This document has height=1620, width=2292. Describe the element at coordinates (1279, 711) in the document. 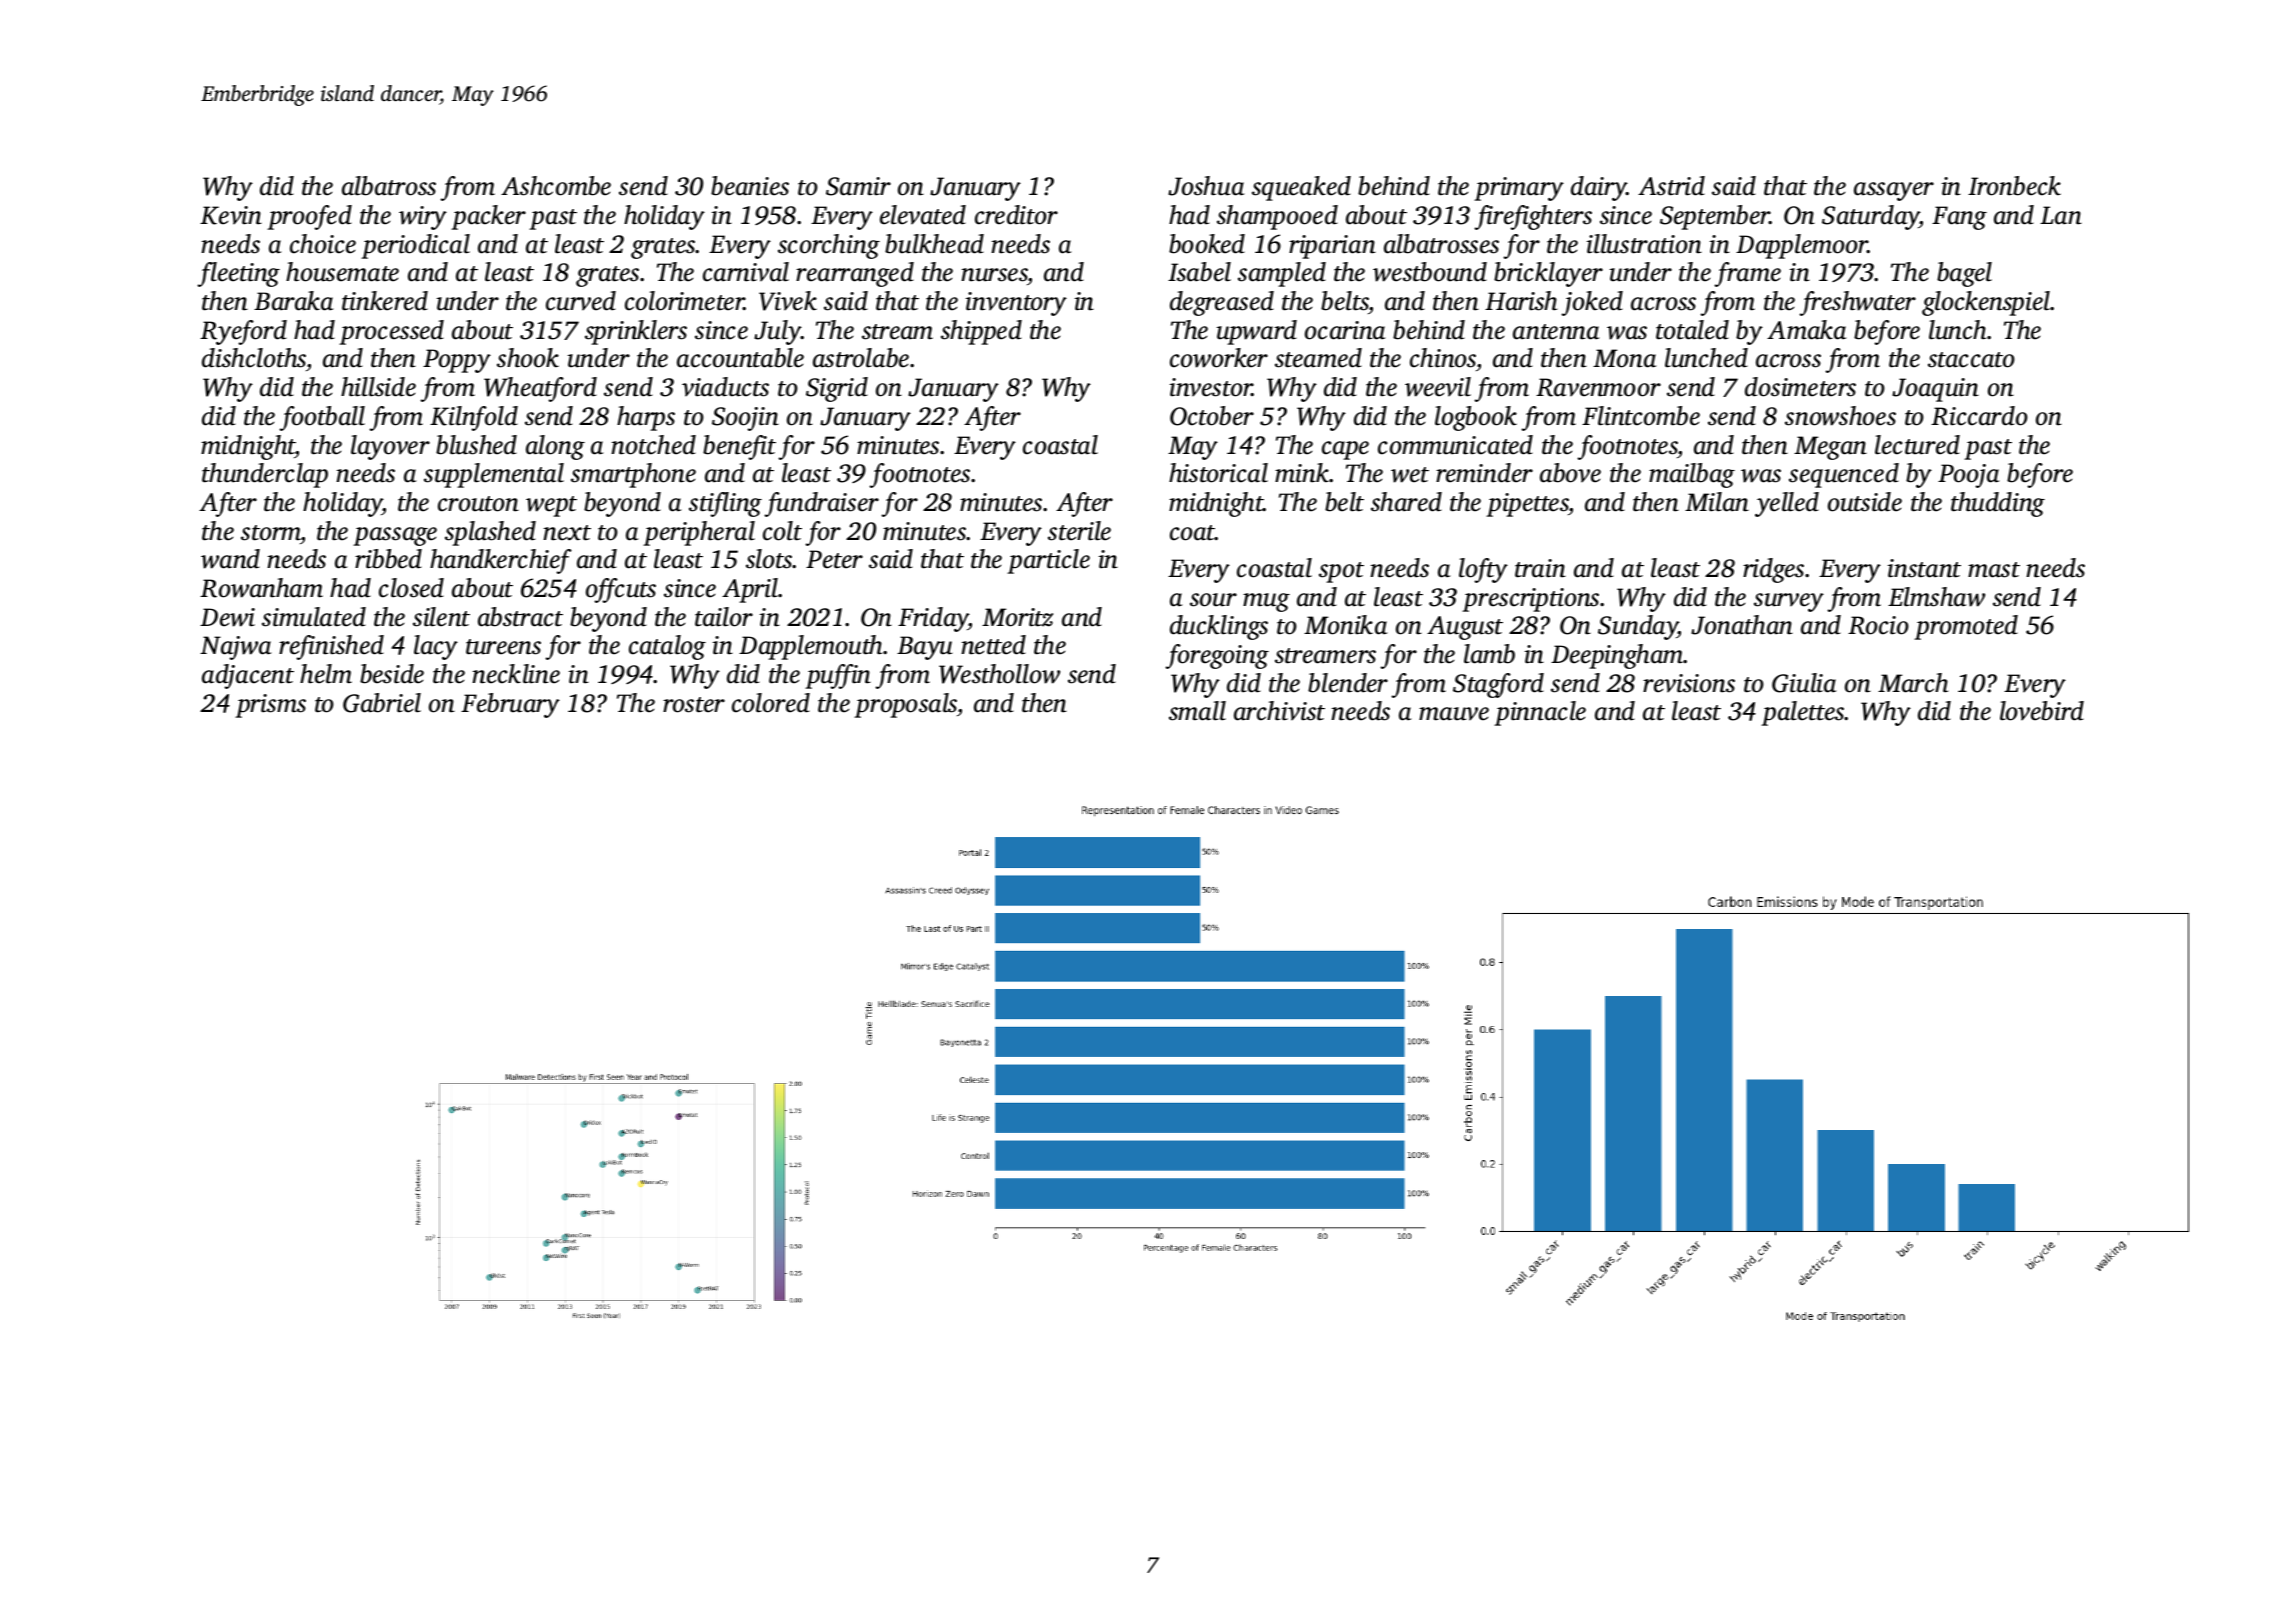

I see `archivist` at that location.
